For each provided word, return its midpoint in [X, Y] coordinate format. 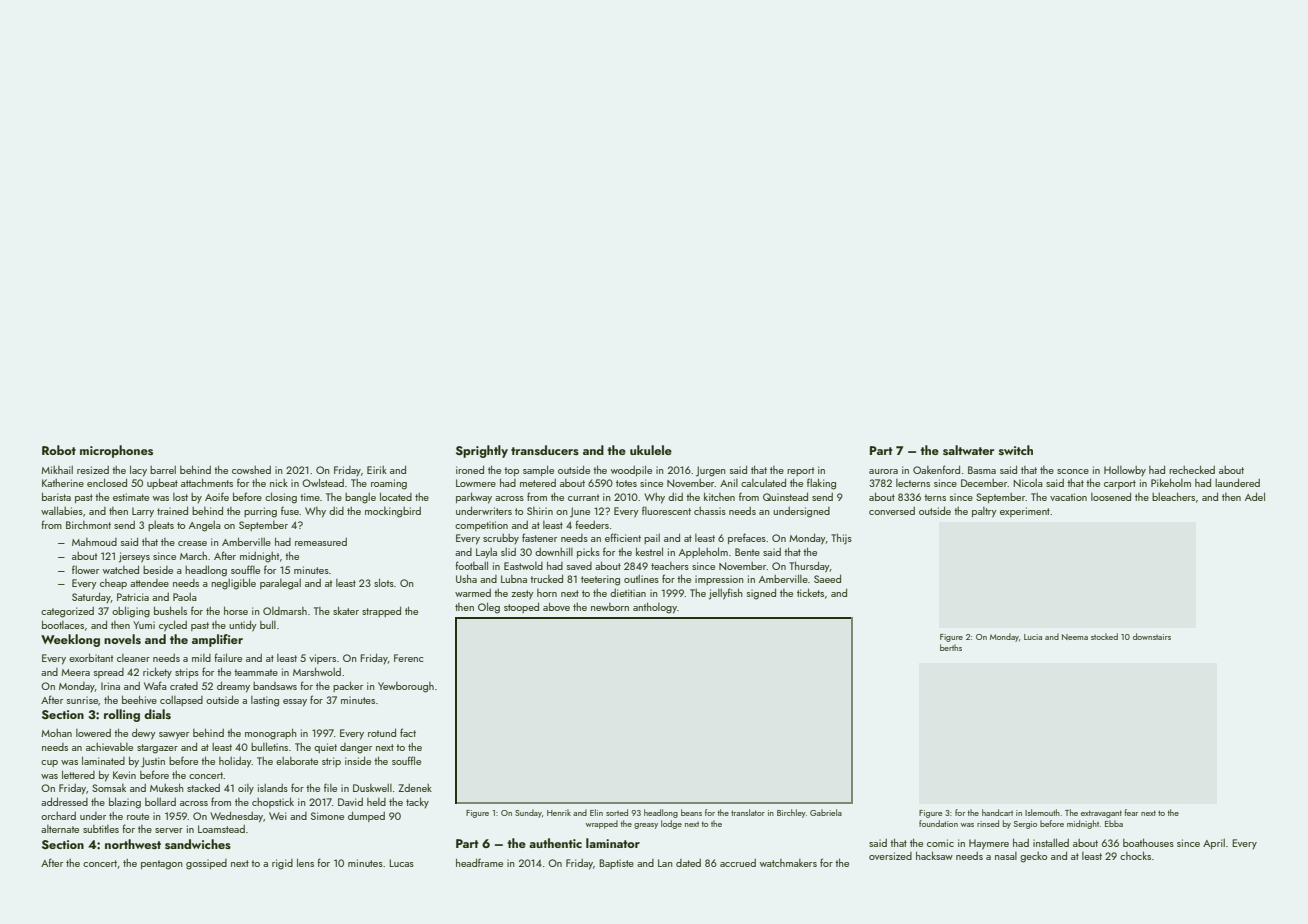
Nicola [1028, 483]
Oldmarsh [285, 611]
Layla [486, 553]
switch [1016, 450]
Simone [327, 816]
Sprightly [482, 451]
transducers [545, 450]
